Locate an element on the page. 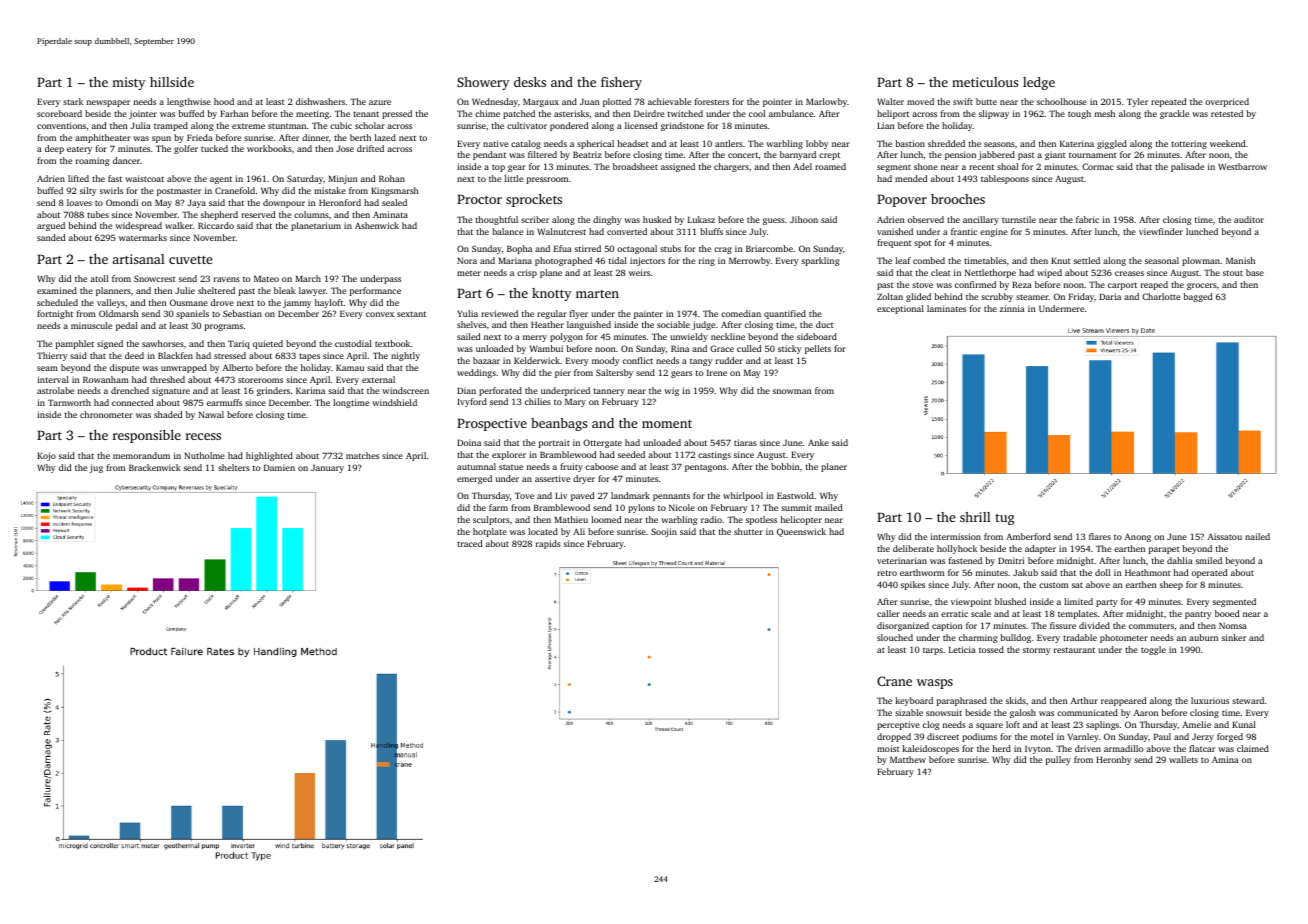  traced is located at coordinates (469, 543).
